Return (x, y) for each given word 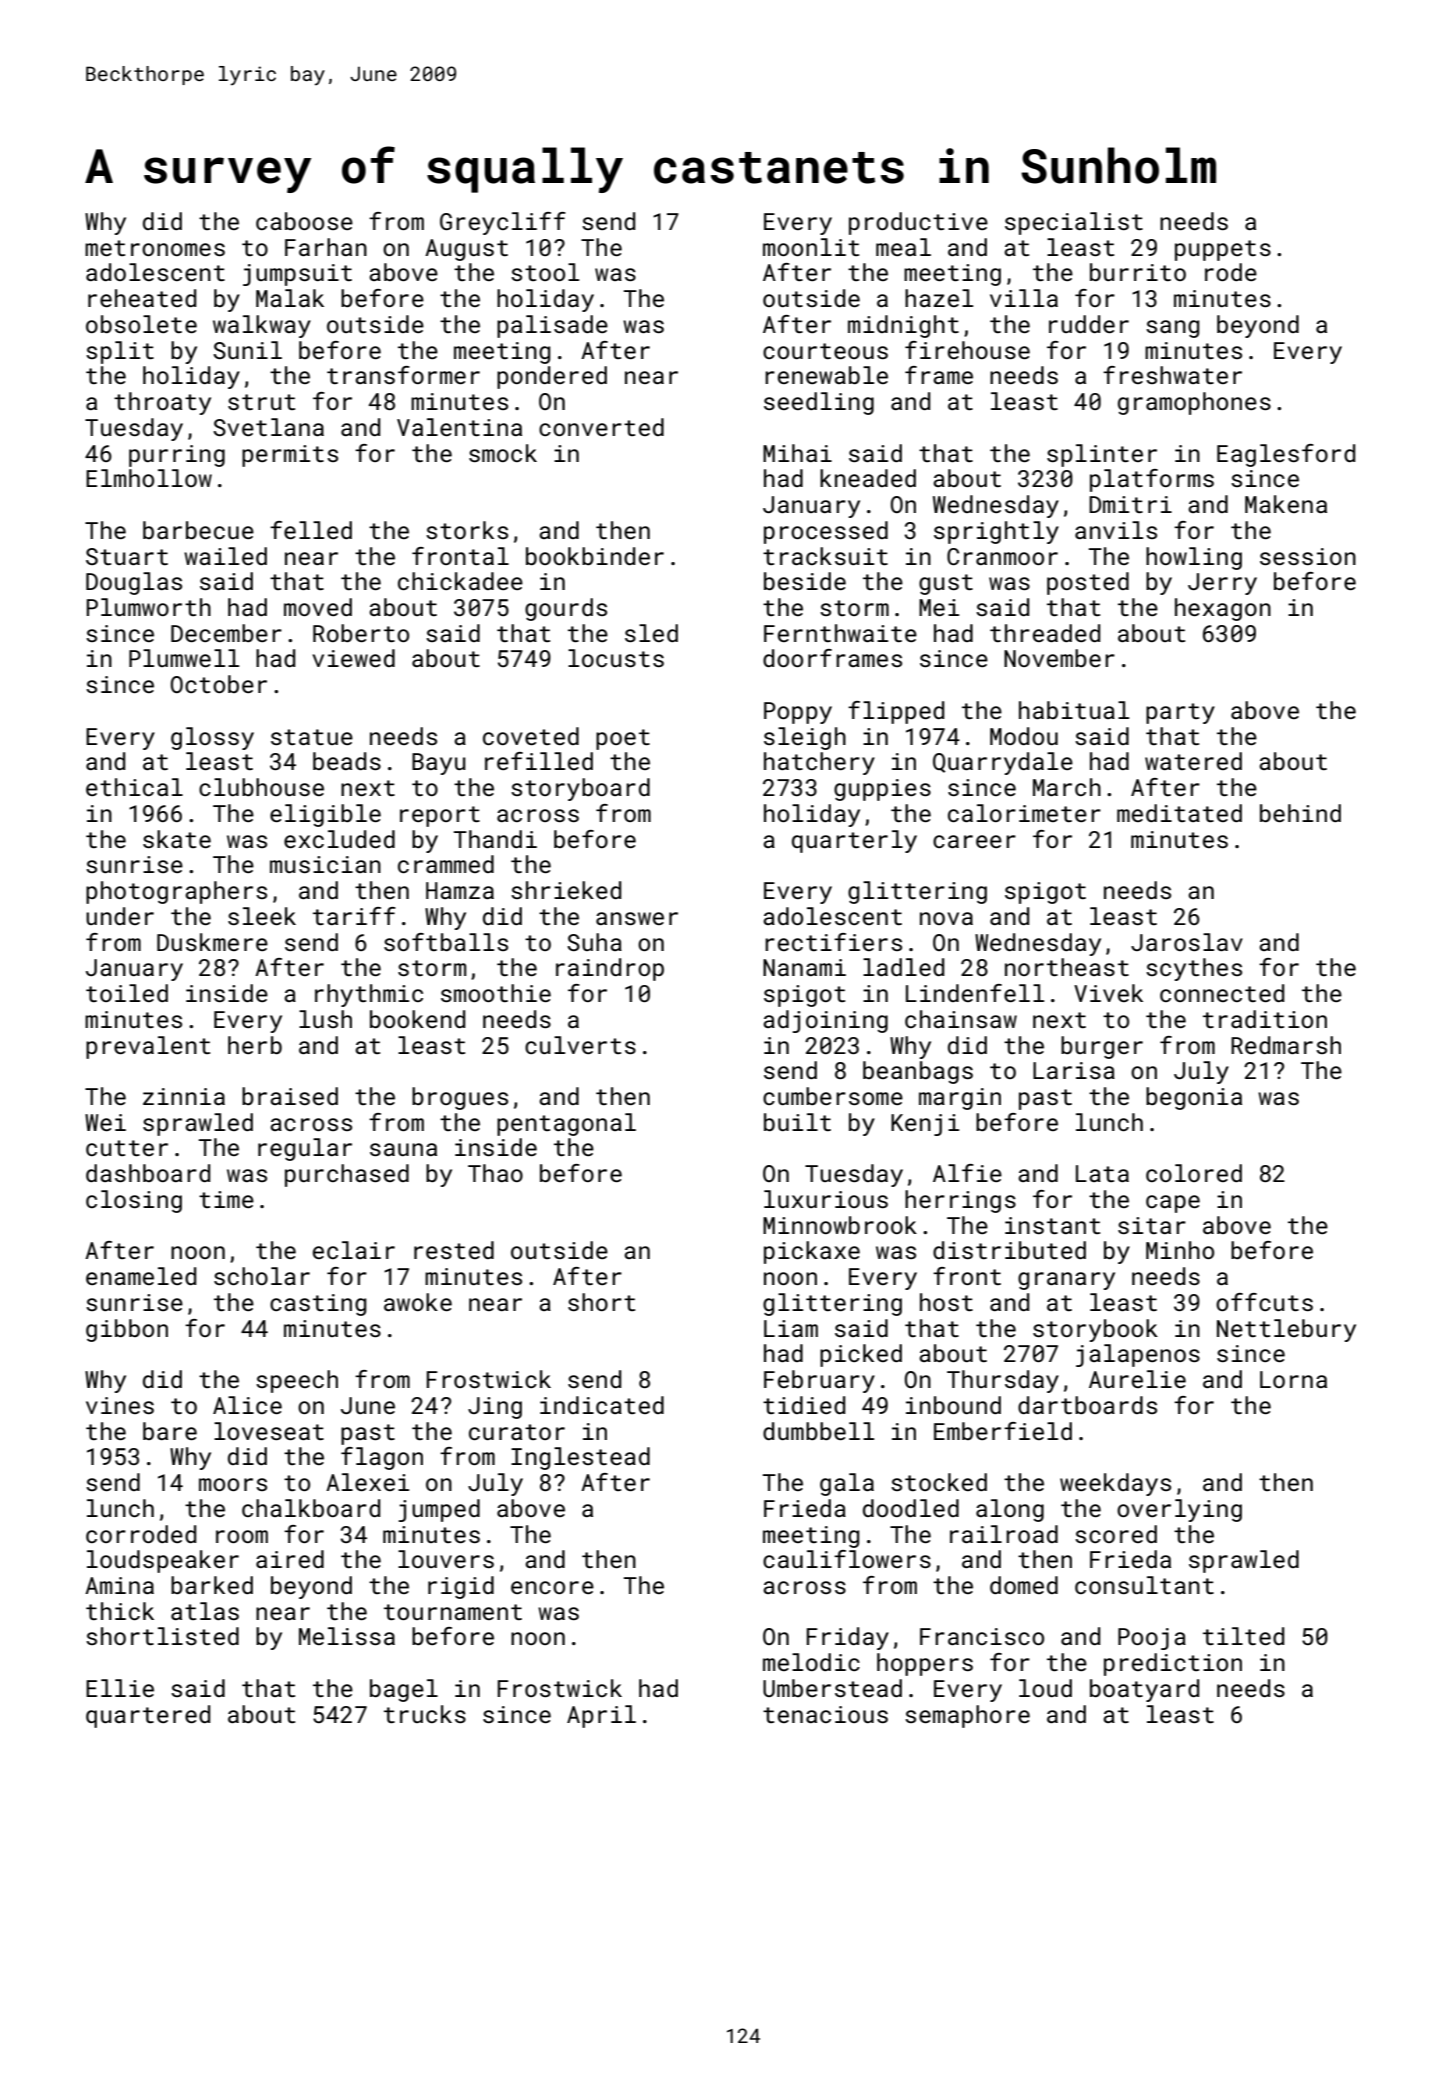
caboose (304, 221)
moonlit (811, 247)
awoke (418, 1302)
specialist (1074, 223)
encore (552, 1587)
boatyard (1144, 1690)
